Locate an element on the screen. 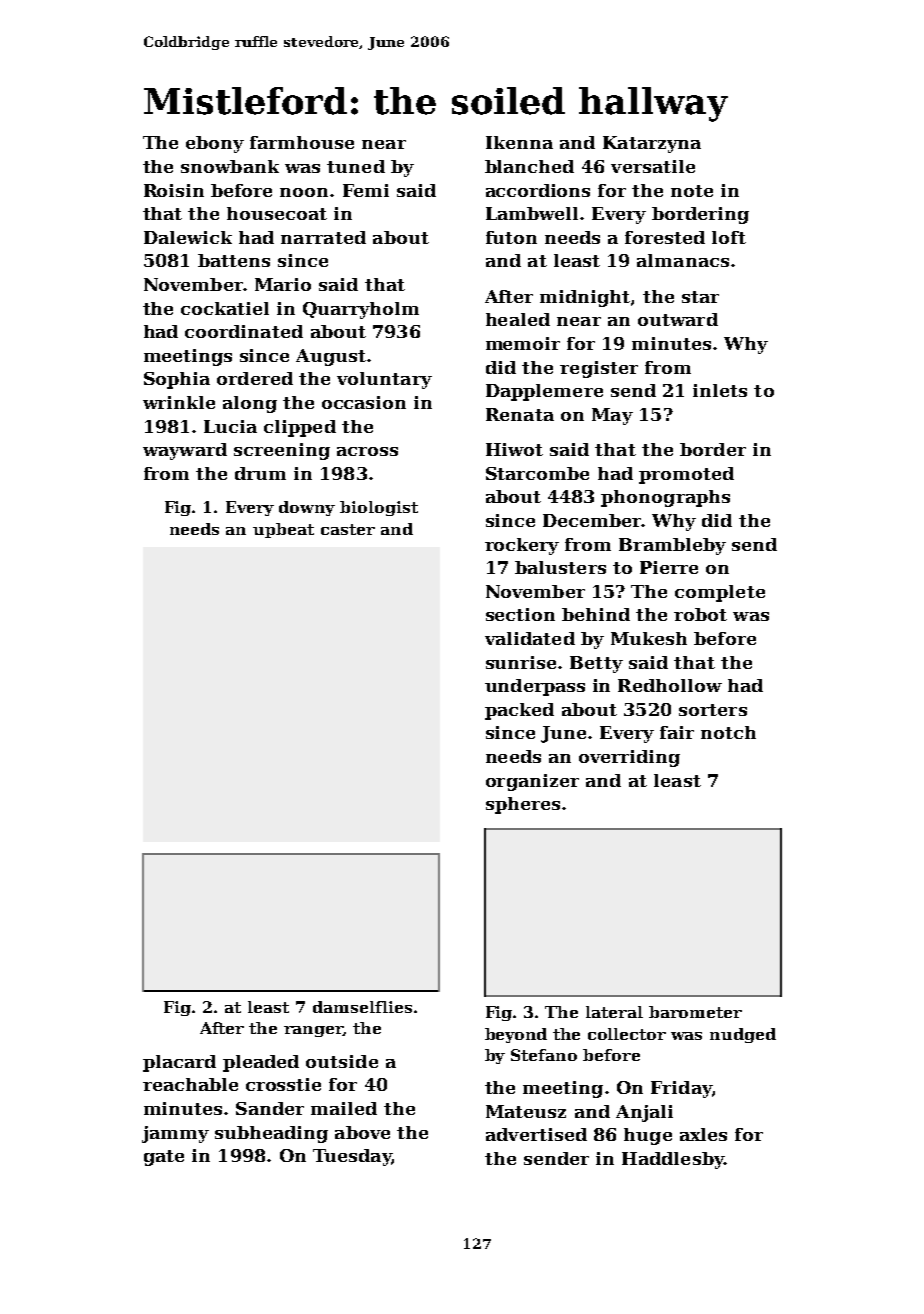  Haddlesby is located at coordinates (673, 1160).
